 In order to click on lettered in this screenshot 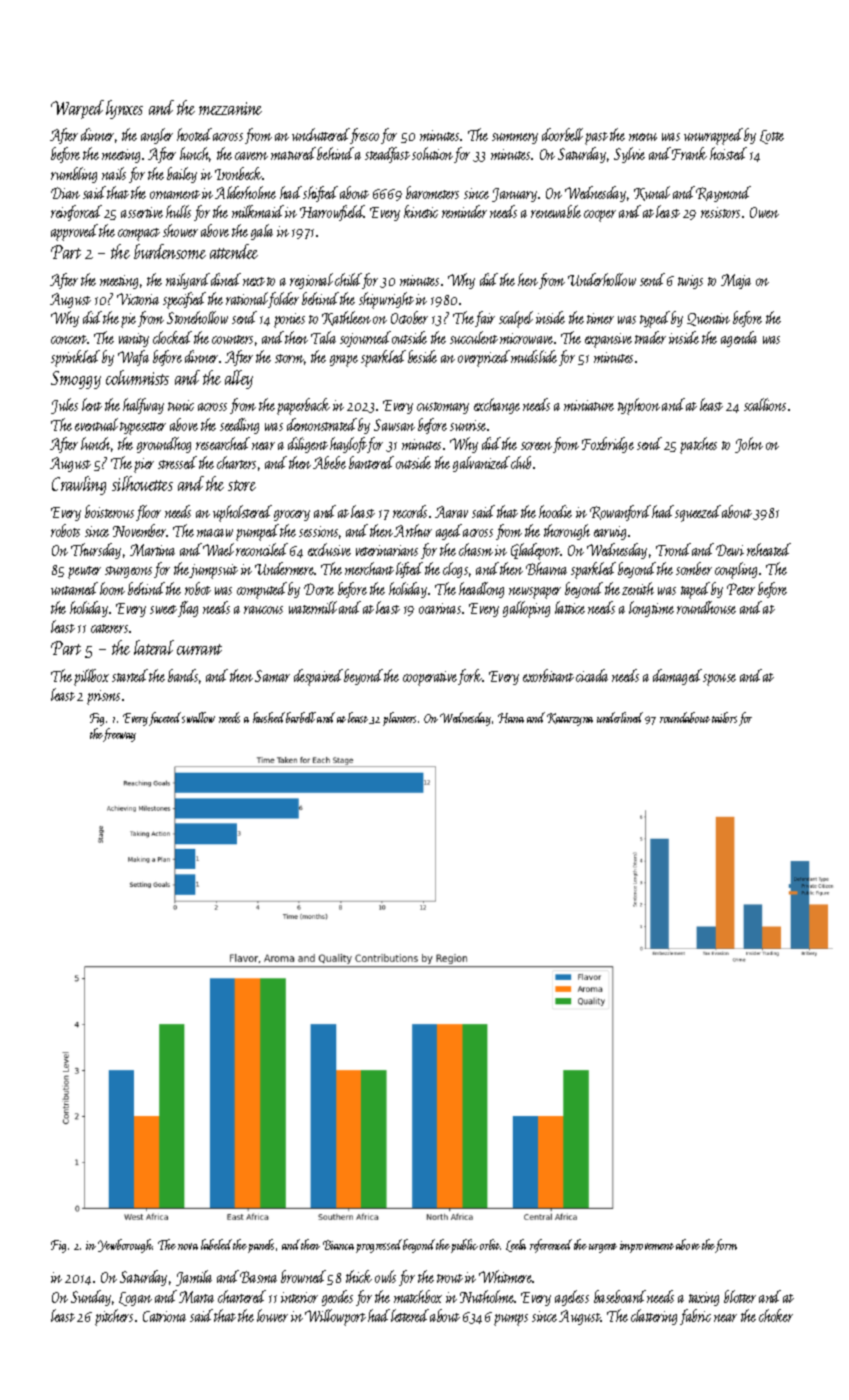, I will do `click(410, 1315)`.
